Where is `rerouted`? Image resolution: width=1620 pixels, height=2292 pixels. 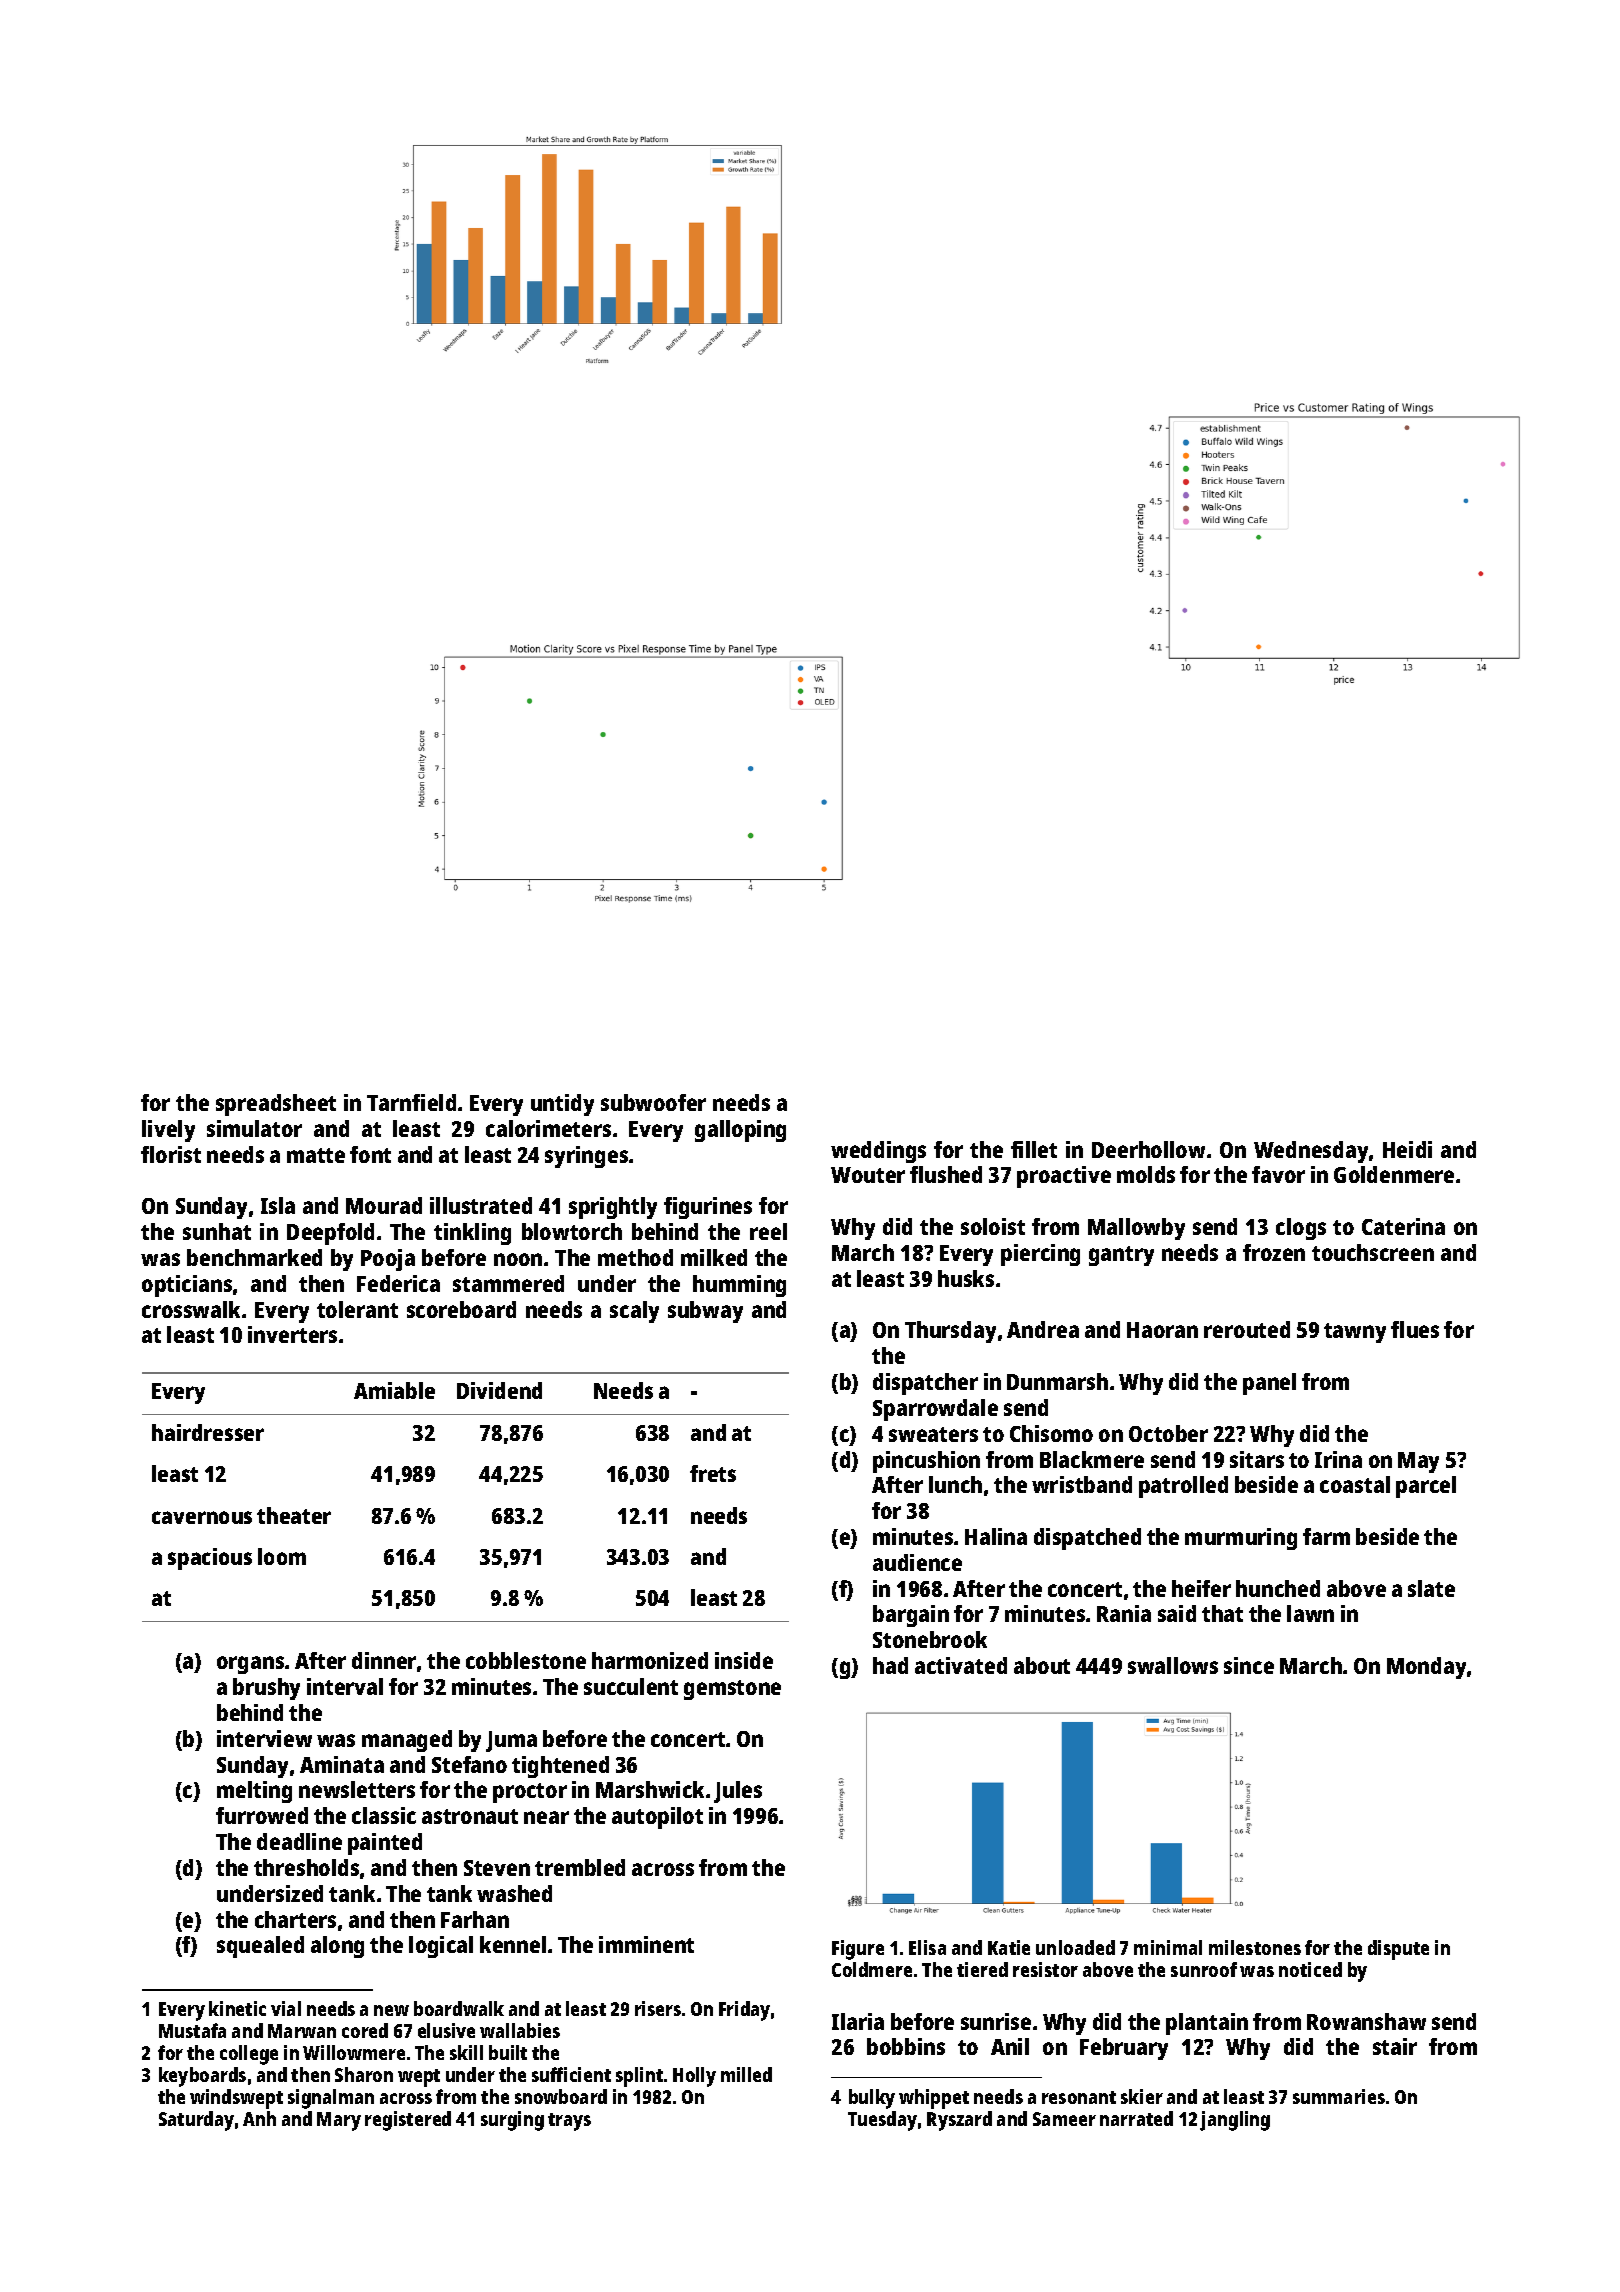
rerouted is located at coordinates (1247, 1329).
